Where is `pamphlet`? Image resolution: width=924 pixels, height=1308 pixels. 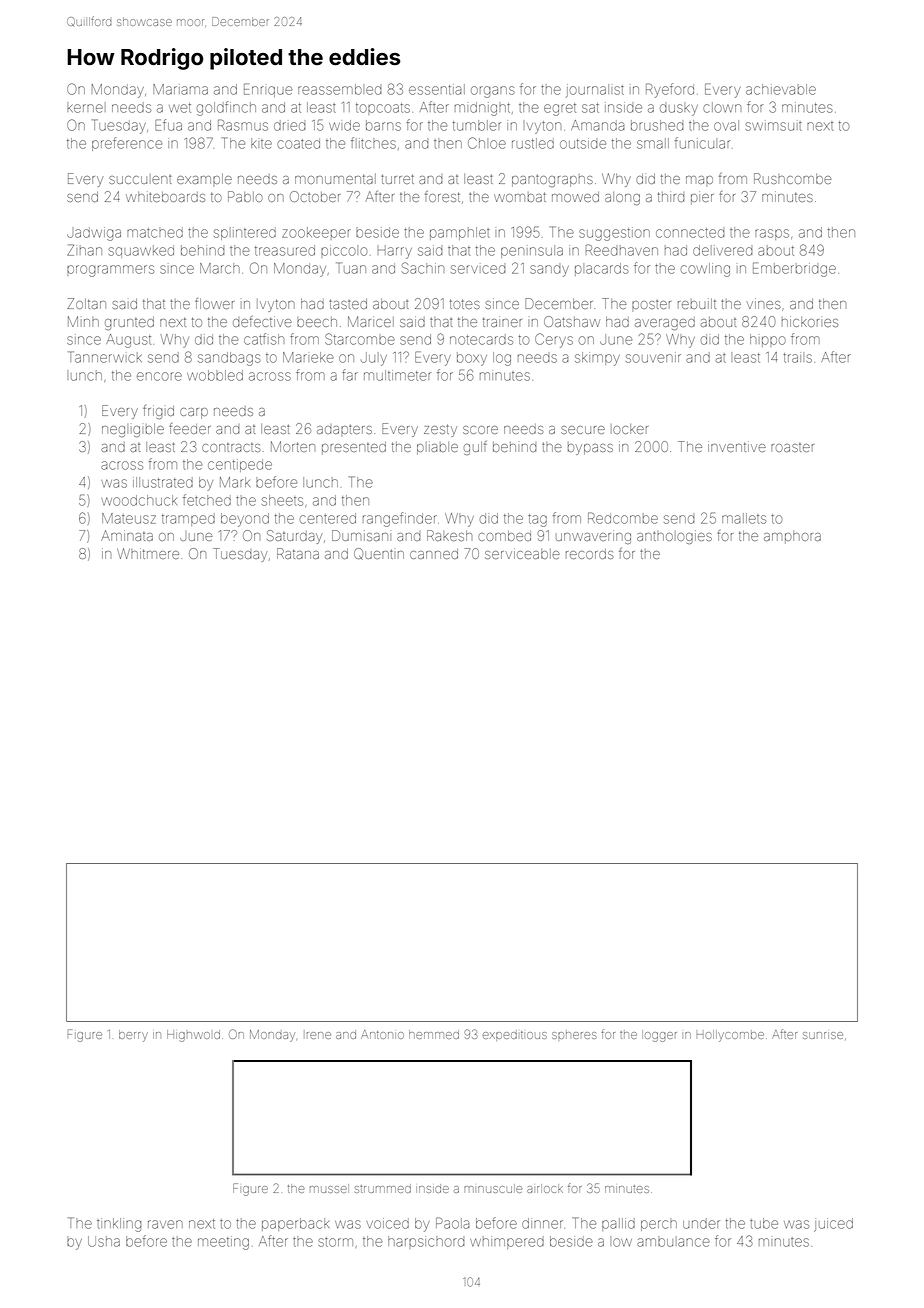
pamphlet is located at coordinates (460, 233).
